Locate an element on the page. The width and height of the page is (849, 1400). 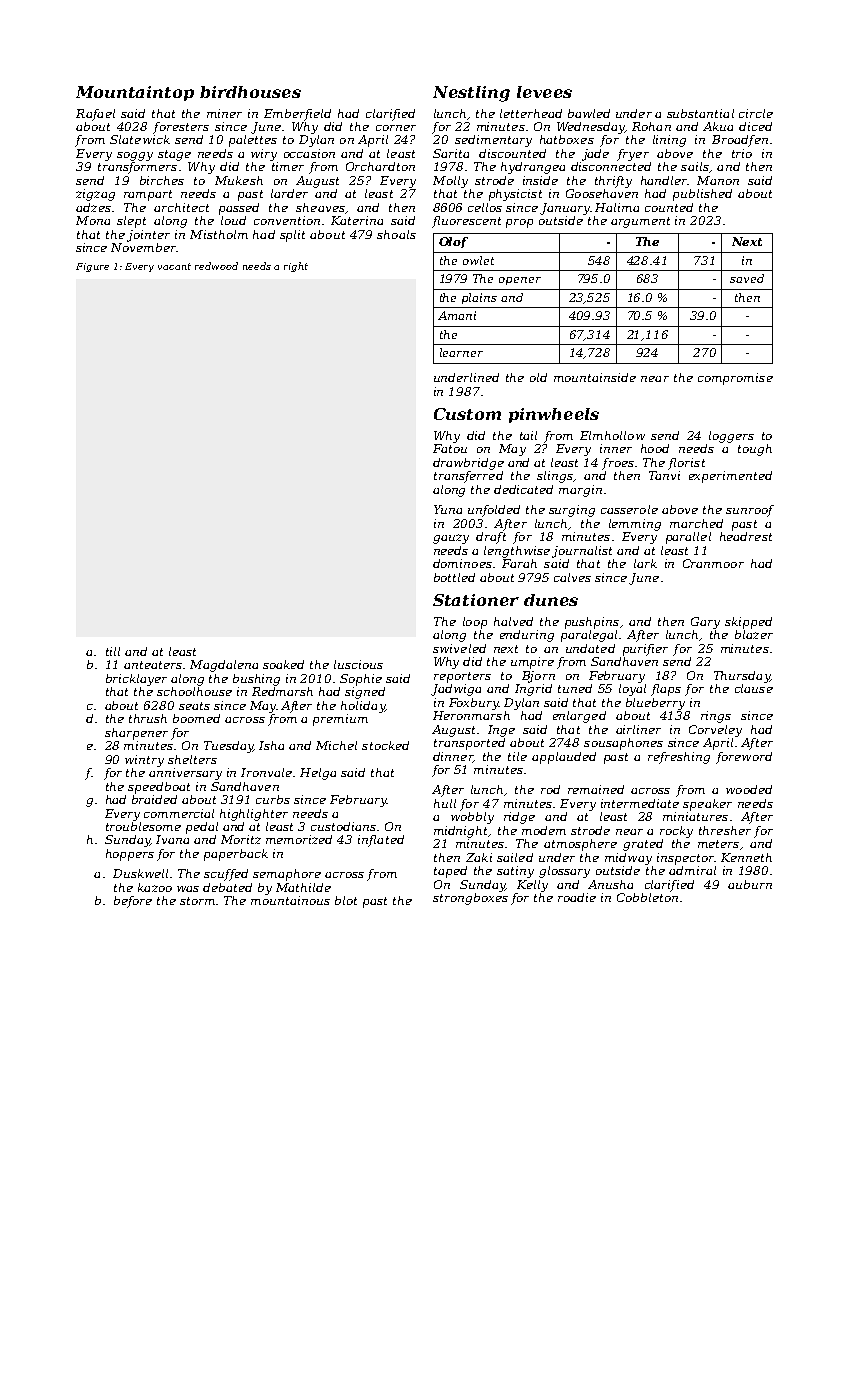
Emberfield is located at coordinates (297, 115).
